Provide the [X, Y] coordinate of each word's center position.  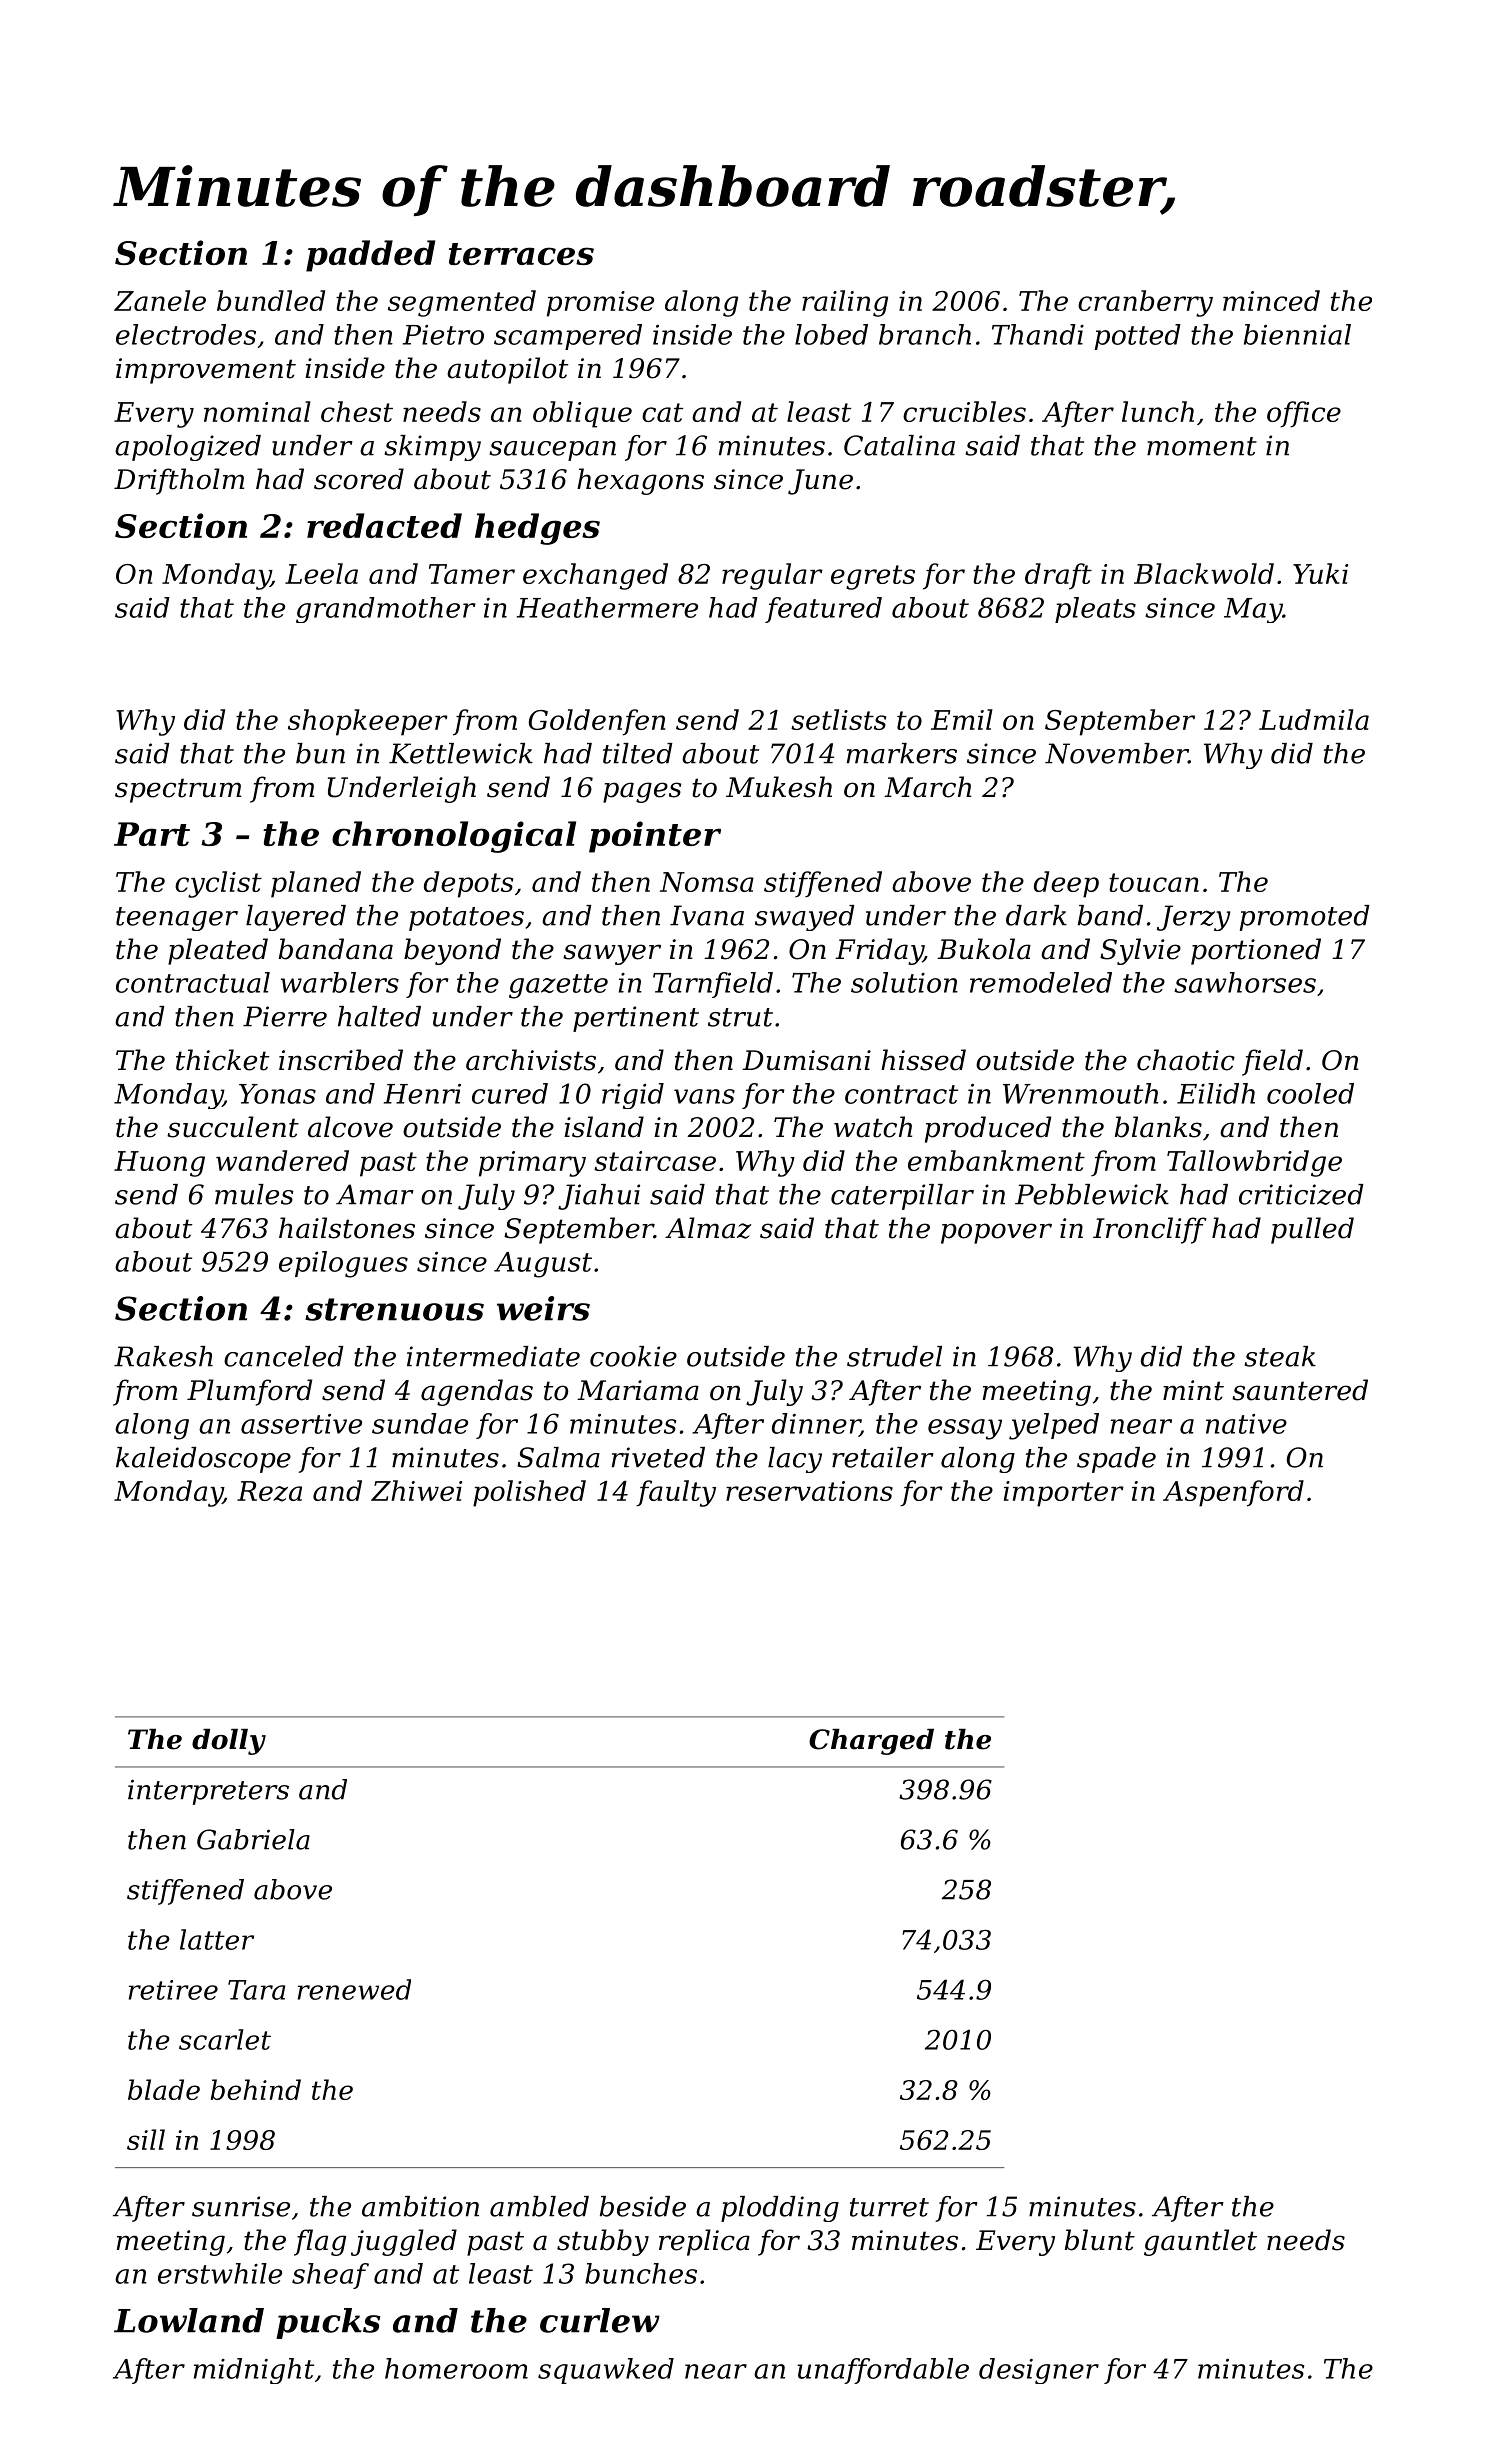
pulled [1312, 1230]
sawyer [612, 954]
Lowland [189, 2320]
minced [1271, 300]
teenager [177, 919]
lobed [831, 334]
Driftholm [179, 481]
